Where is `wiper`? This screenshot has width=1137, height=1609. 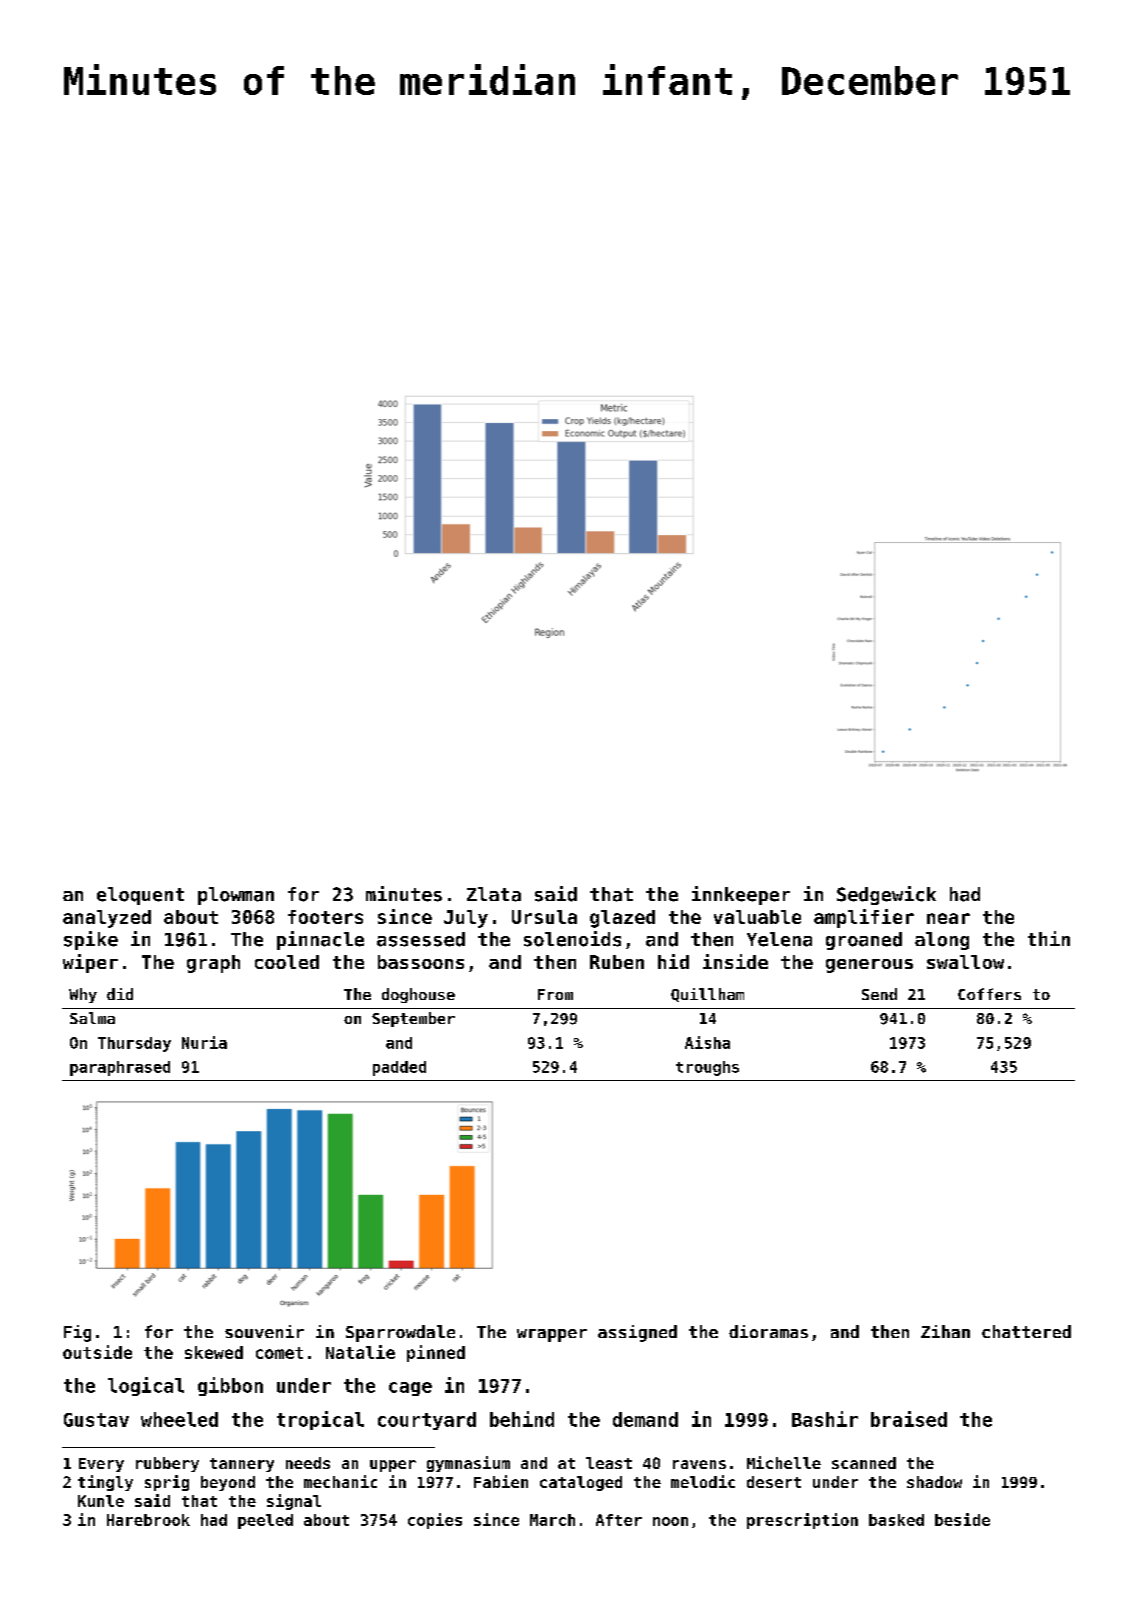 wiper is located at coordinates (90, 963).
